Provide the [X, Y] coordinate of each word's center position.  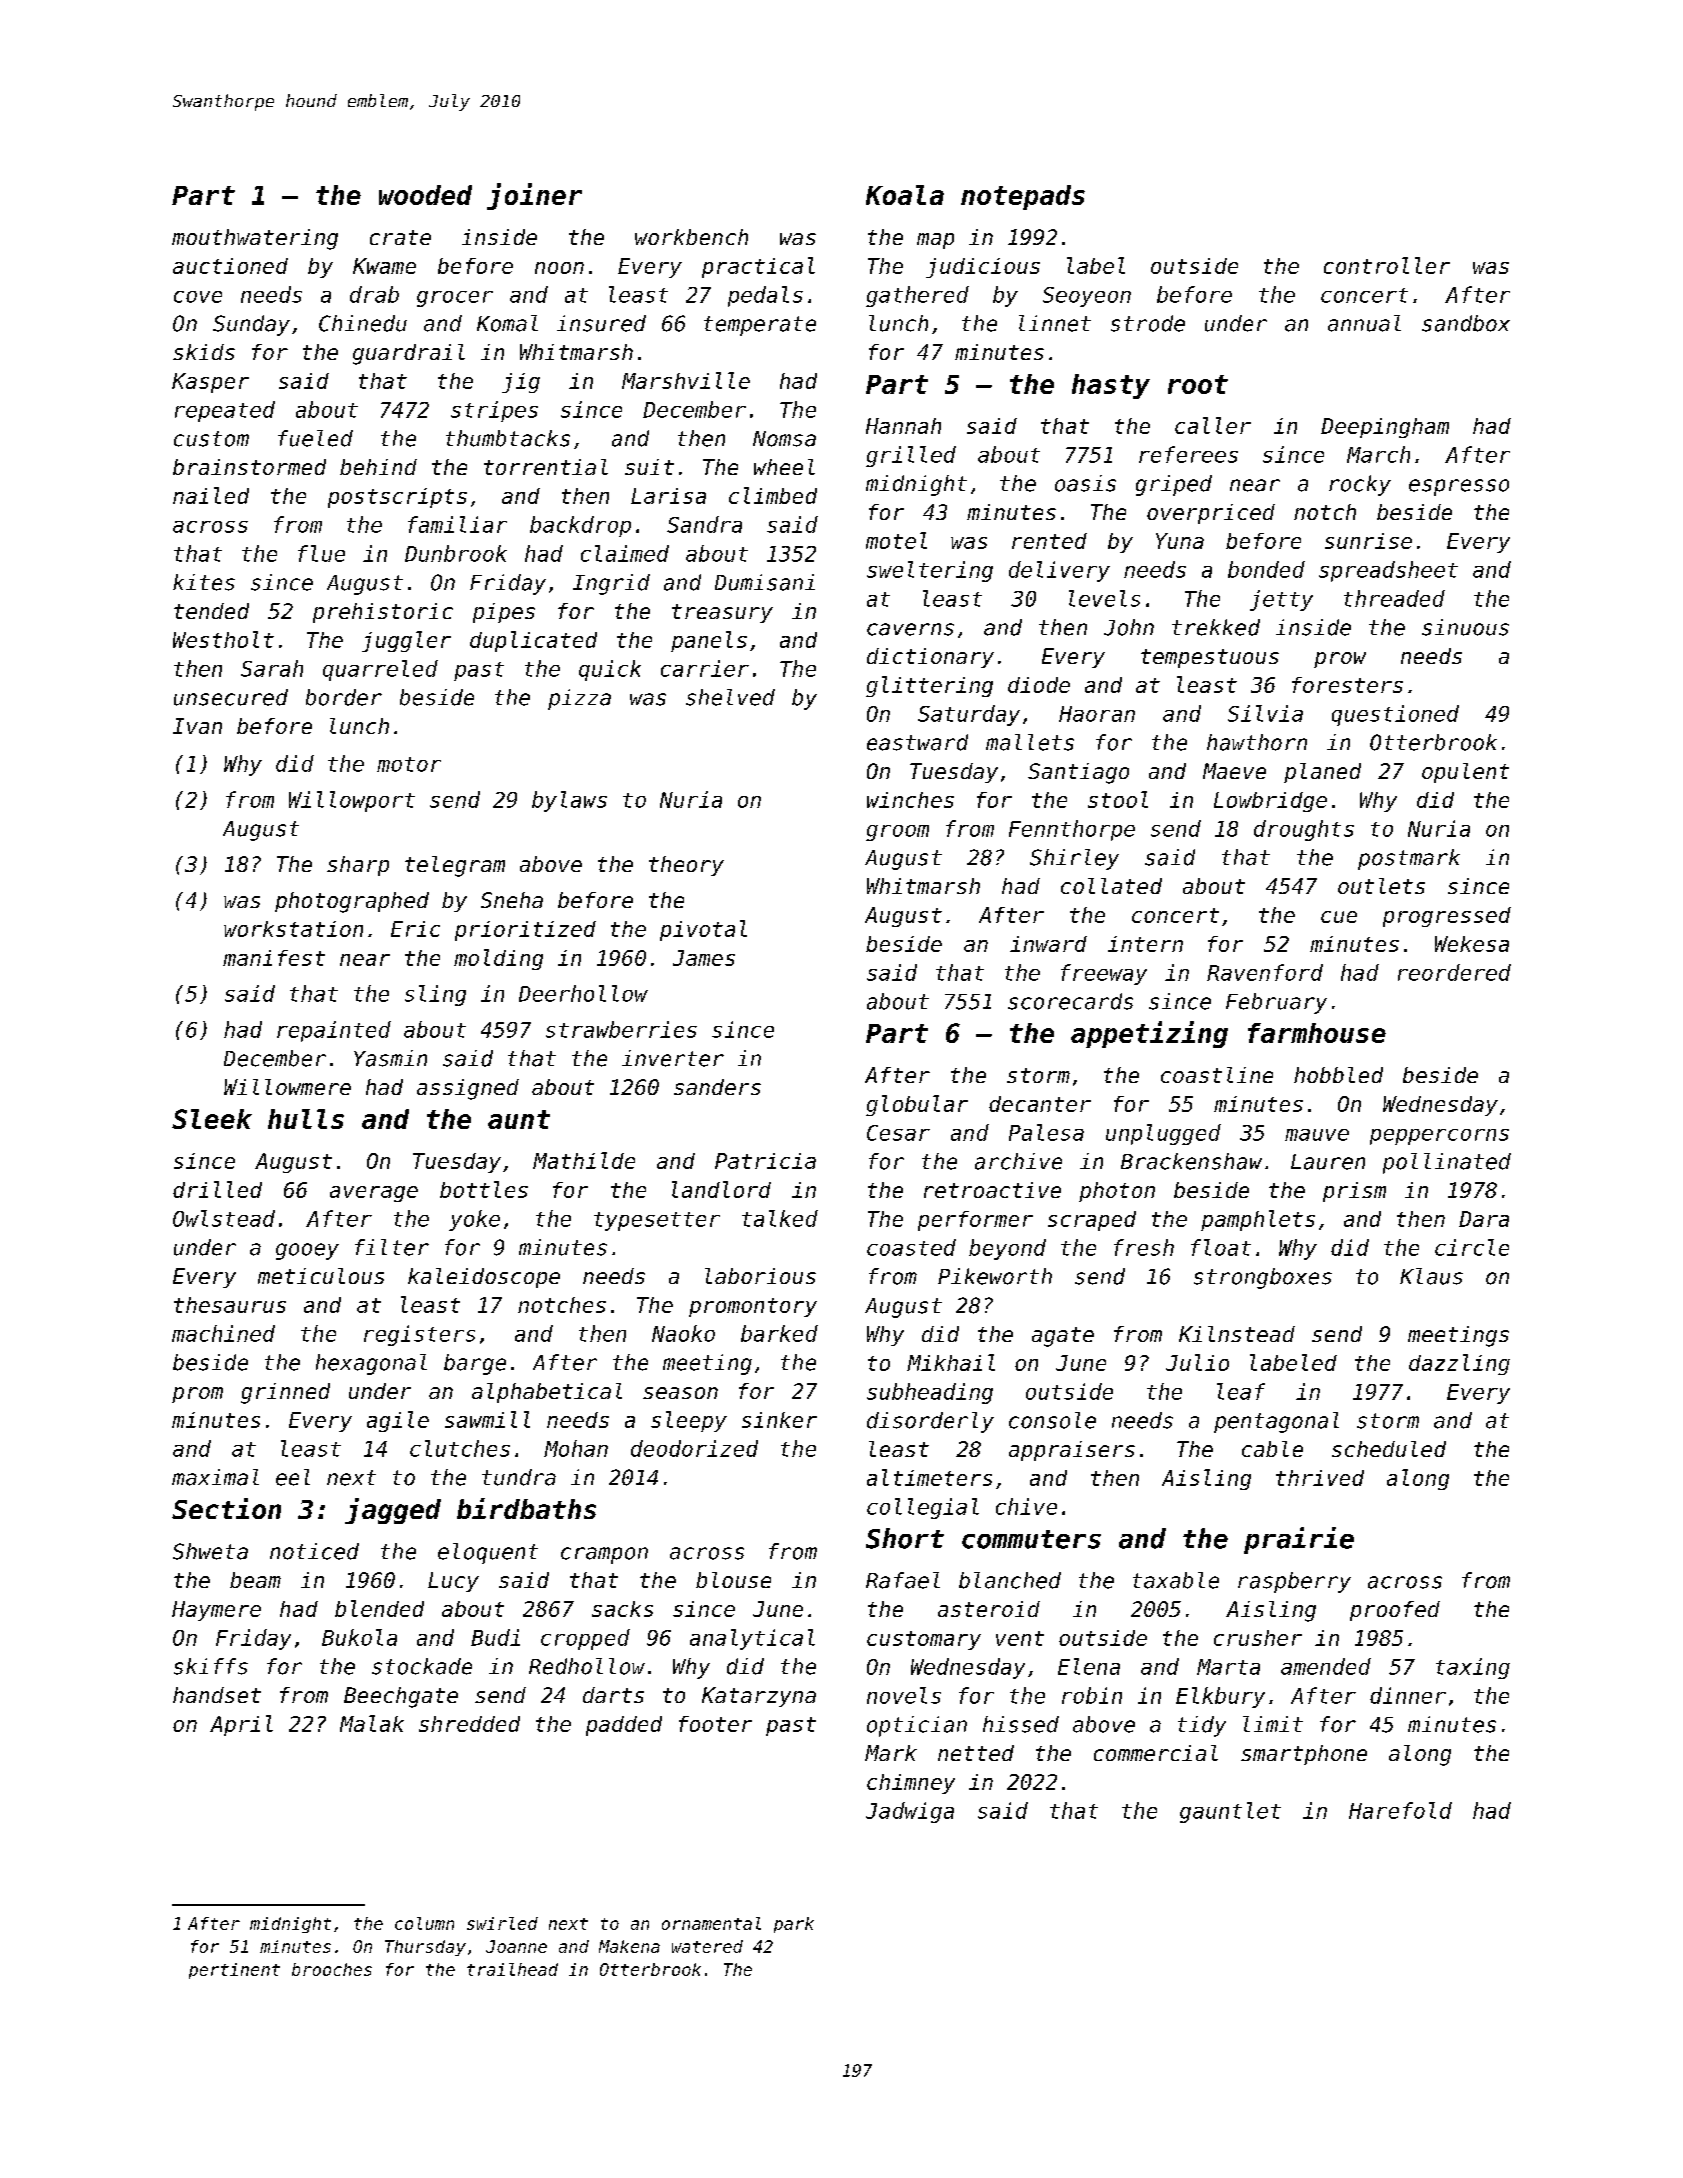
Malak [372, 1723]
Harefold [1400, 1810]
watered [707, 1946]
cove [198, 297]
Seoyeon [1087, 297]
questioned [1395, 715]
